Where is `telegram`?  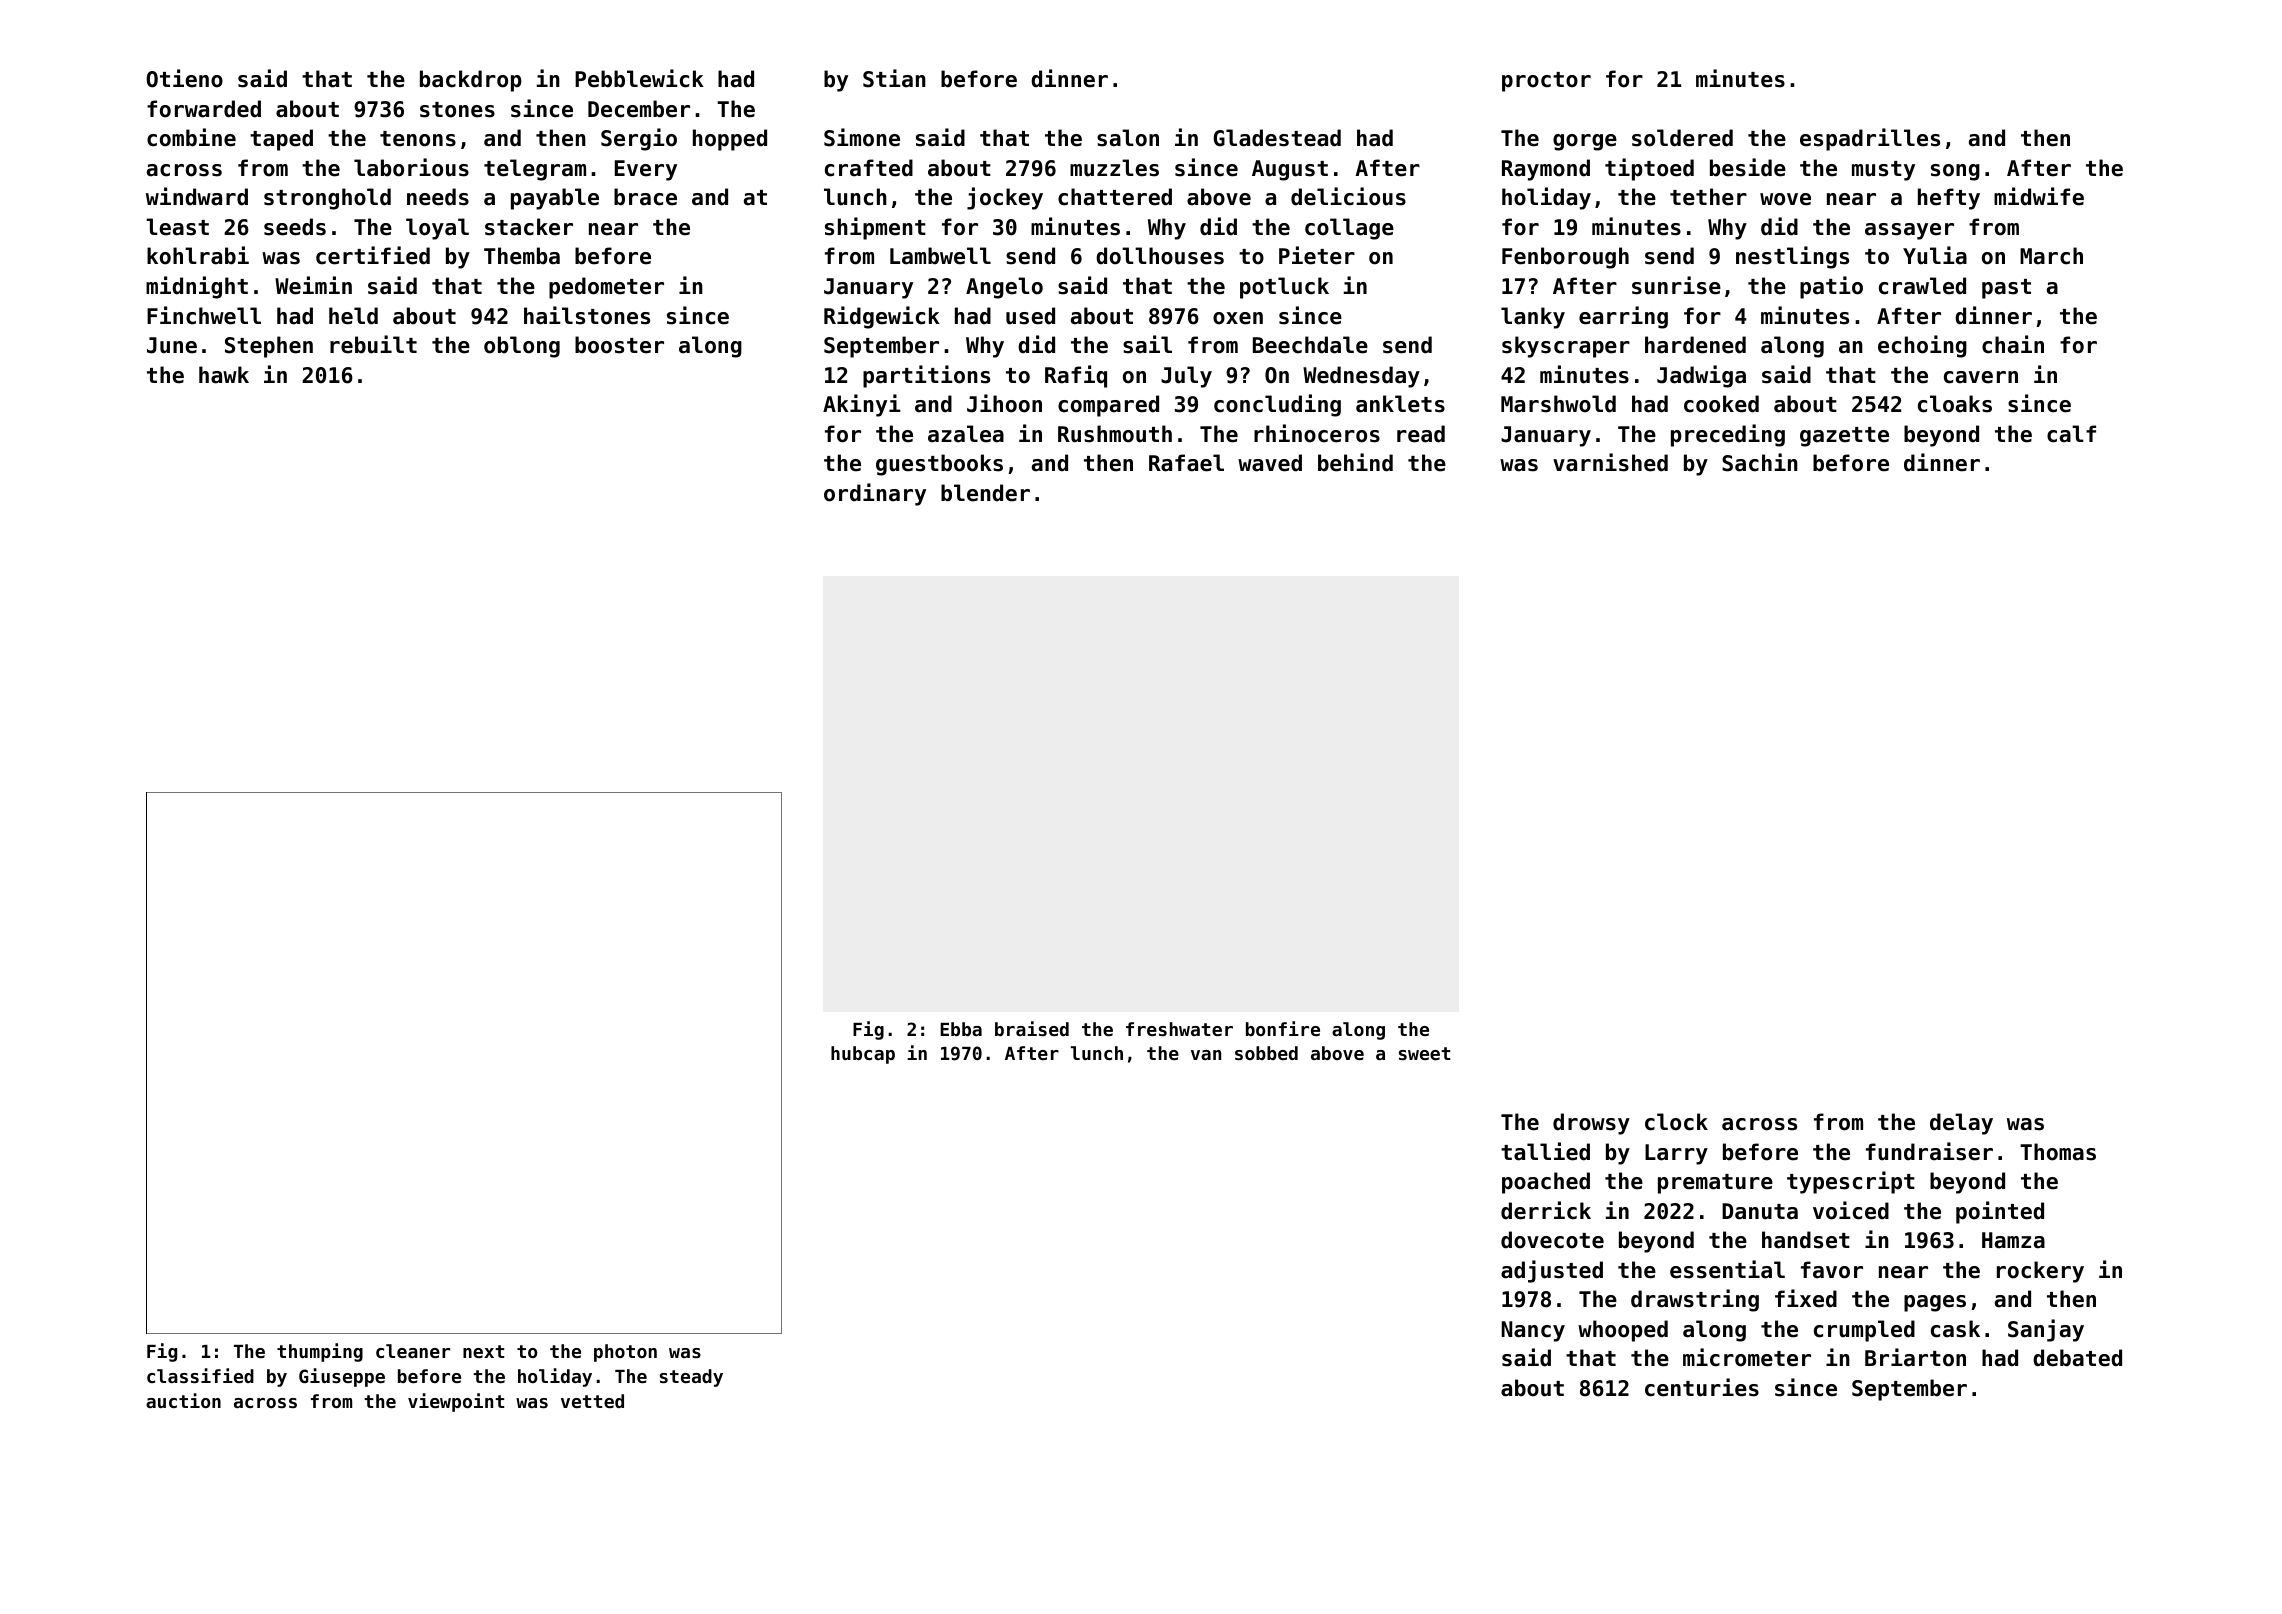
telegram is located at coordinates (535, 170).
